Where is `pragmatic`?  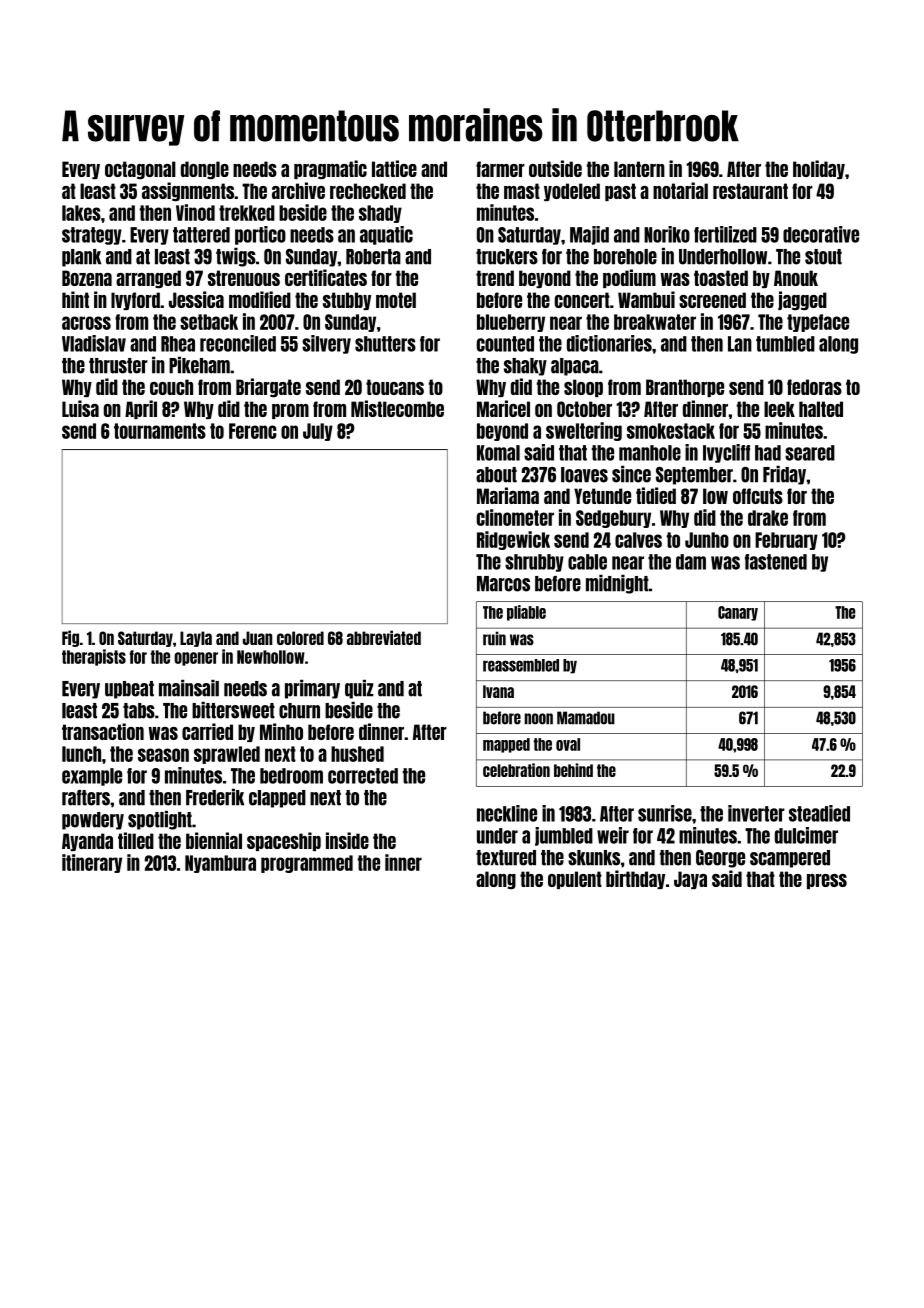
pragmatic is located at coordinates (330, 170).
